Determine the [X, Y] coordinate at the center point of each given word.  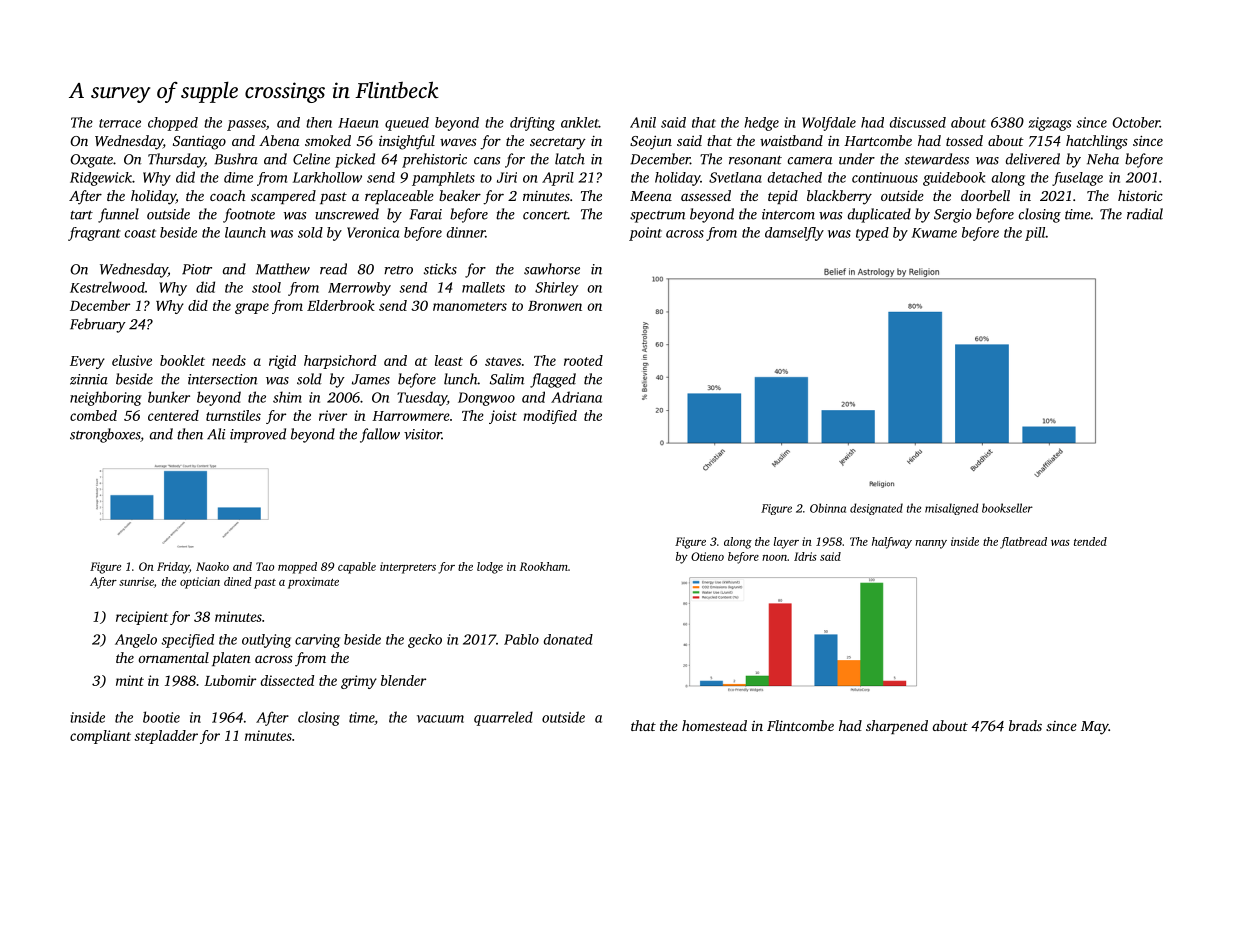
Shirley [556, 289]
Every [87, 362]
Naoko [212, 566]
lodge [490, 568]
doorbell [985, 195]
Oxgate [91, 161]
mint [130, 680]
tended [1090, 541]
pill [1035, 234]
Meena [651, 196]
